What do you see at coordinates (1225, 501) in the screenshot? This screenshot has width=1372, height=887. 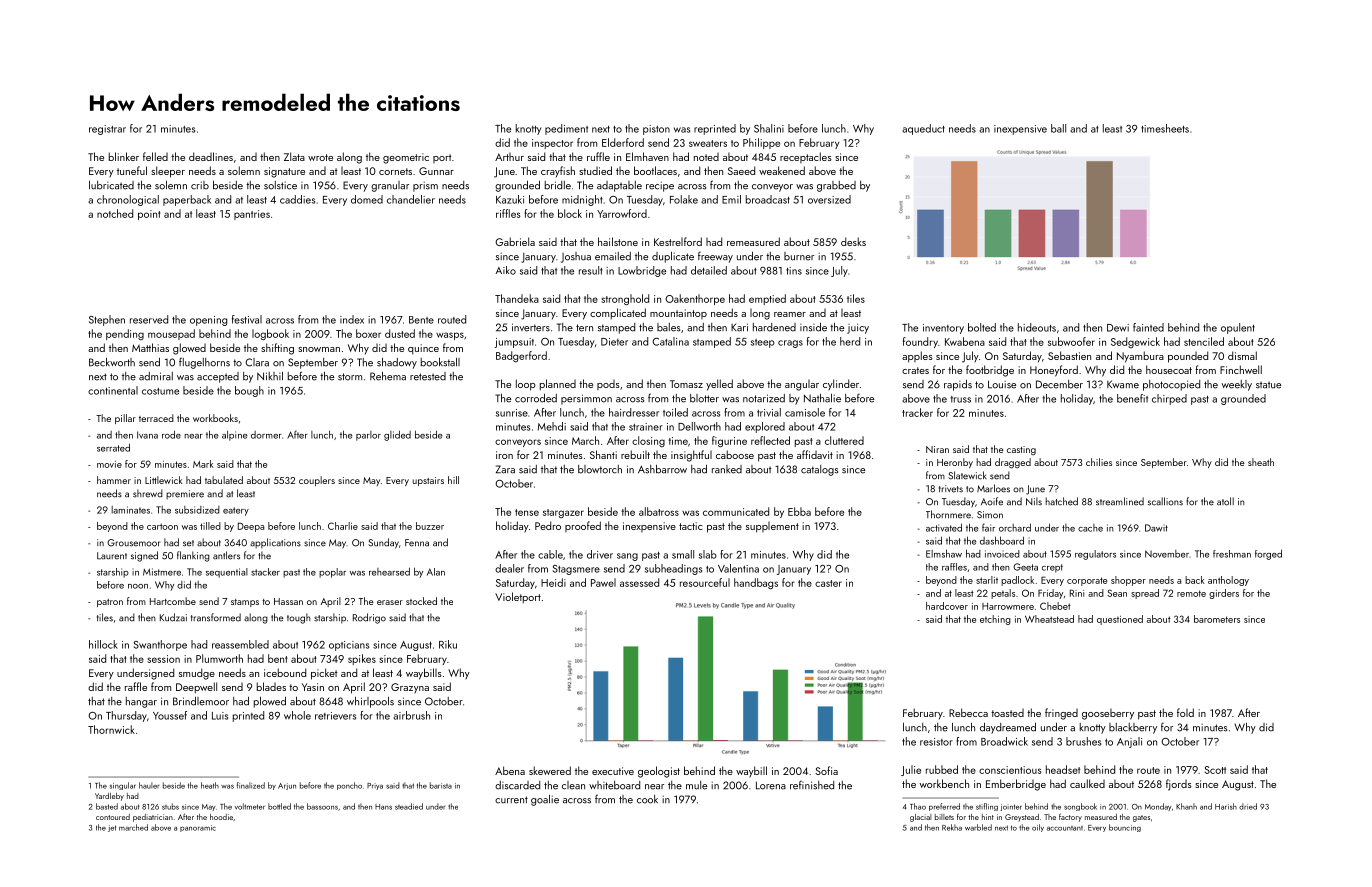 I see `atoll` at bounding box center [1225, 501].
